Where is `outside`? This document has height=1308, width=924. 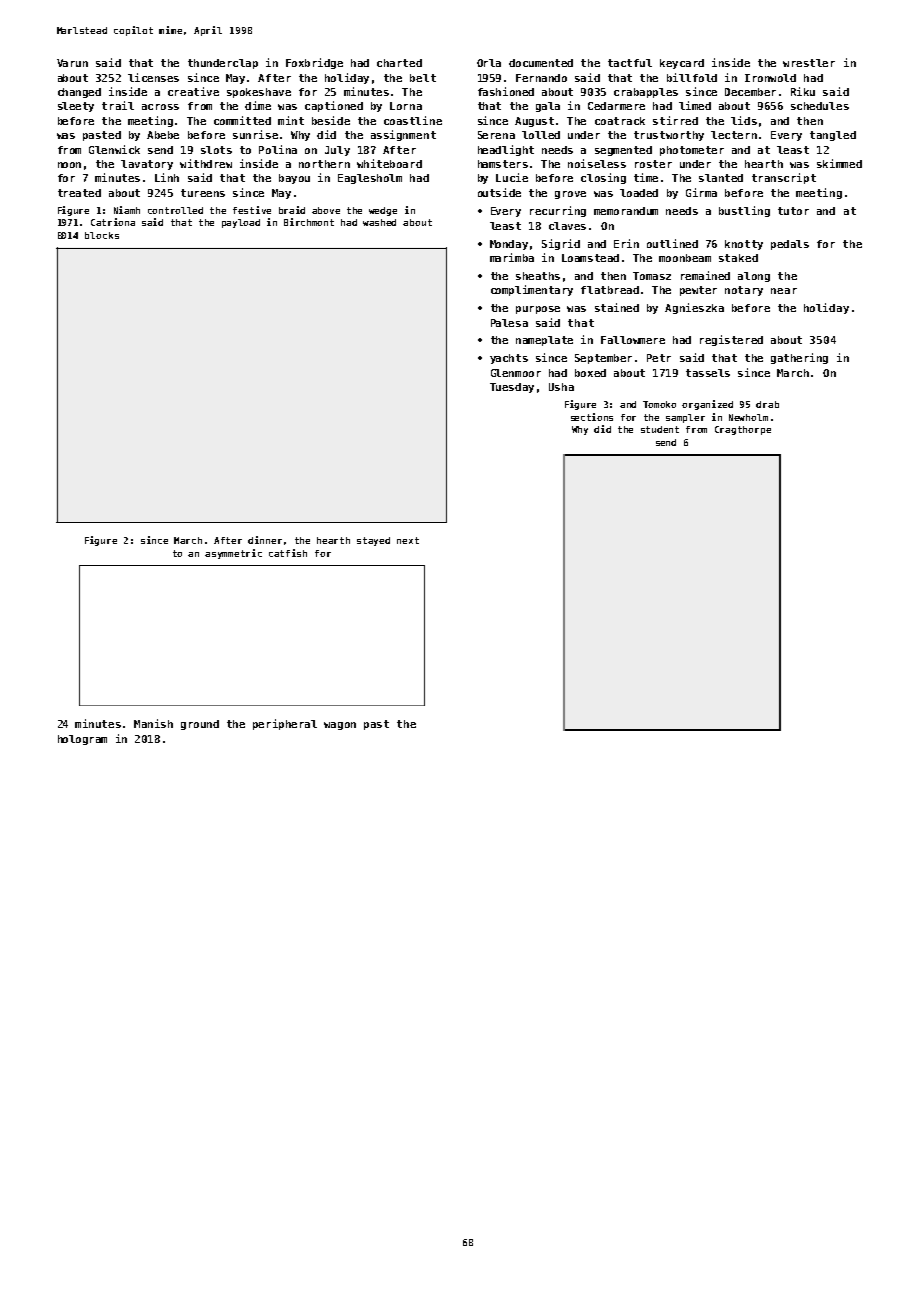
outside is located at coordinates (499, 192).
